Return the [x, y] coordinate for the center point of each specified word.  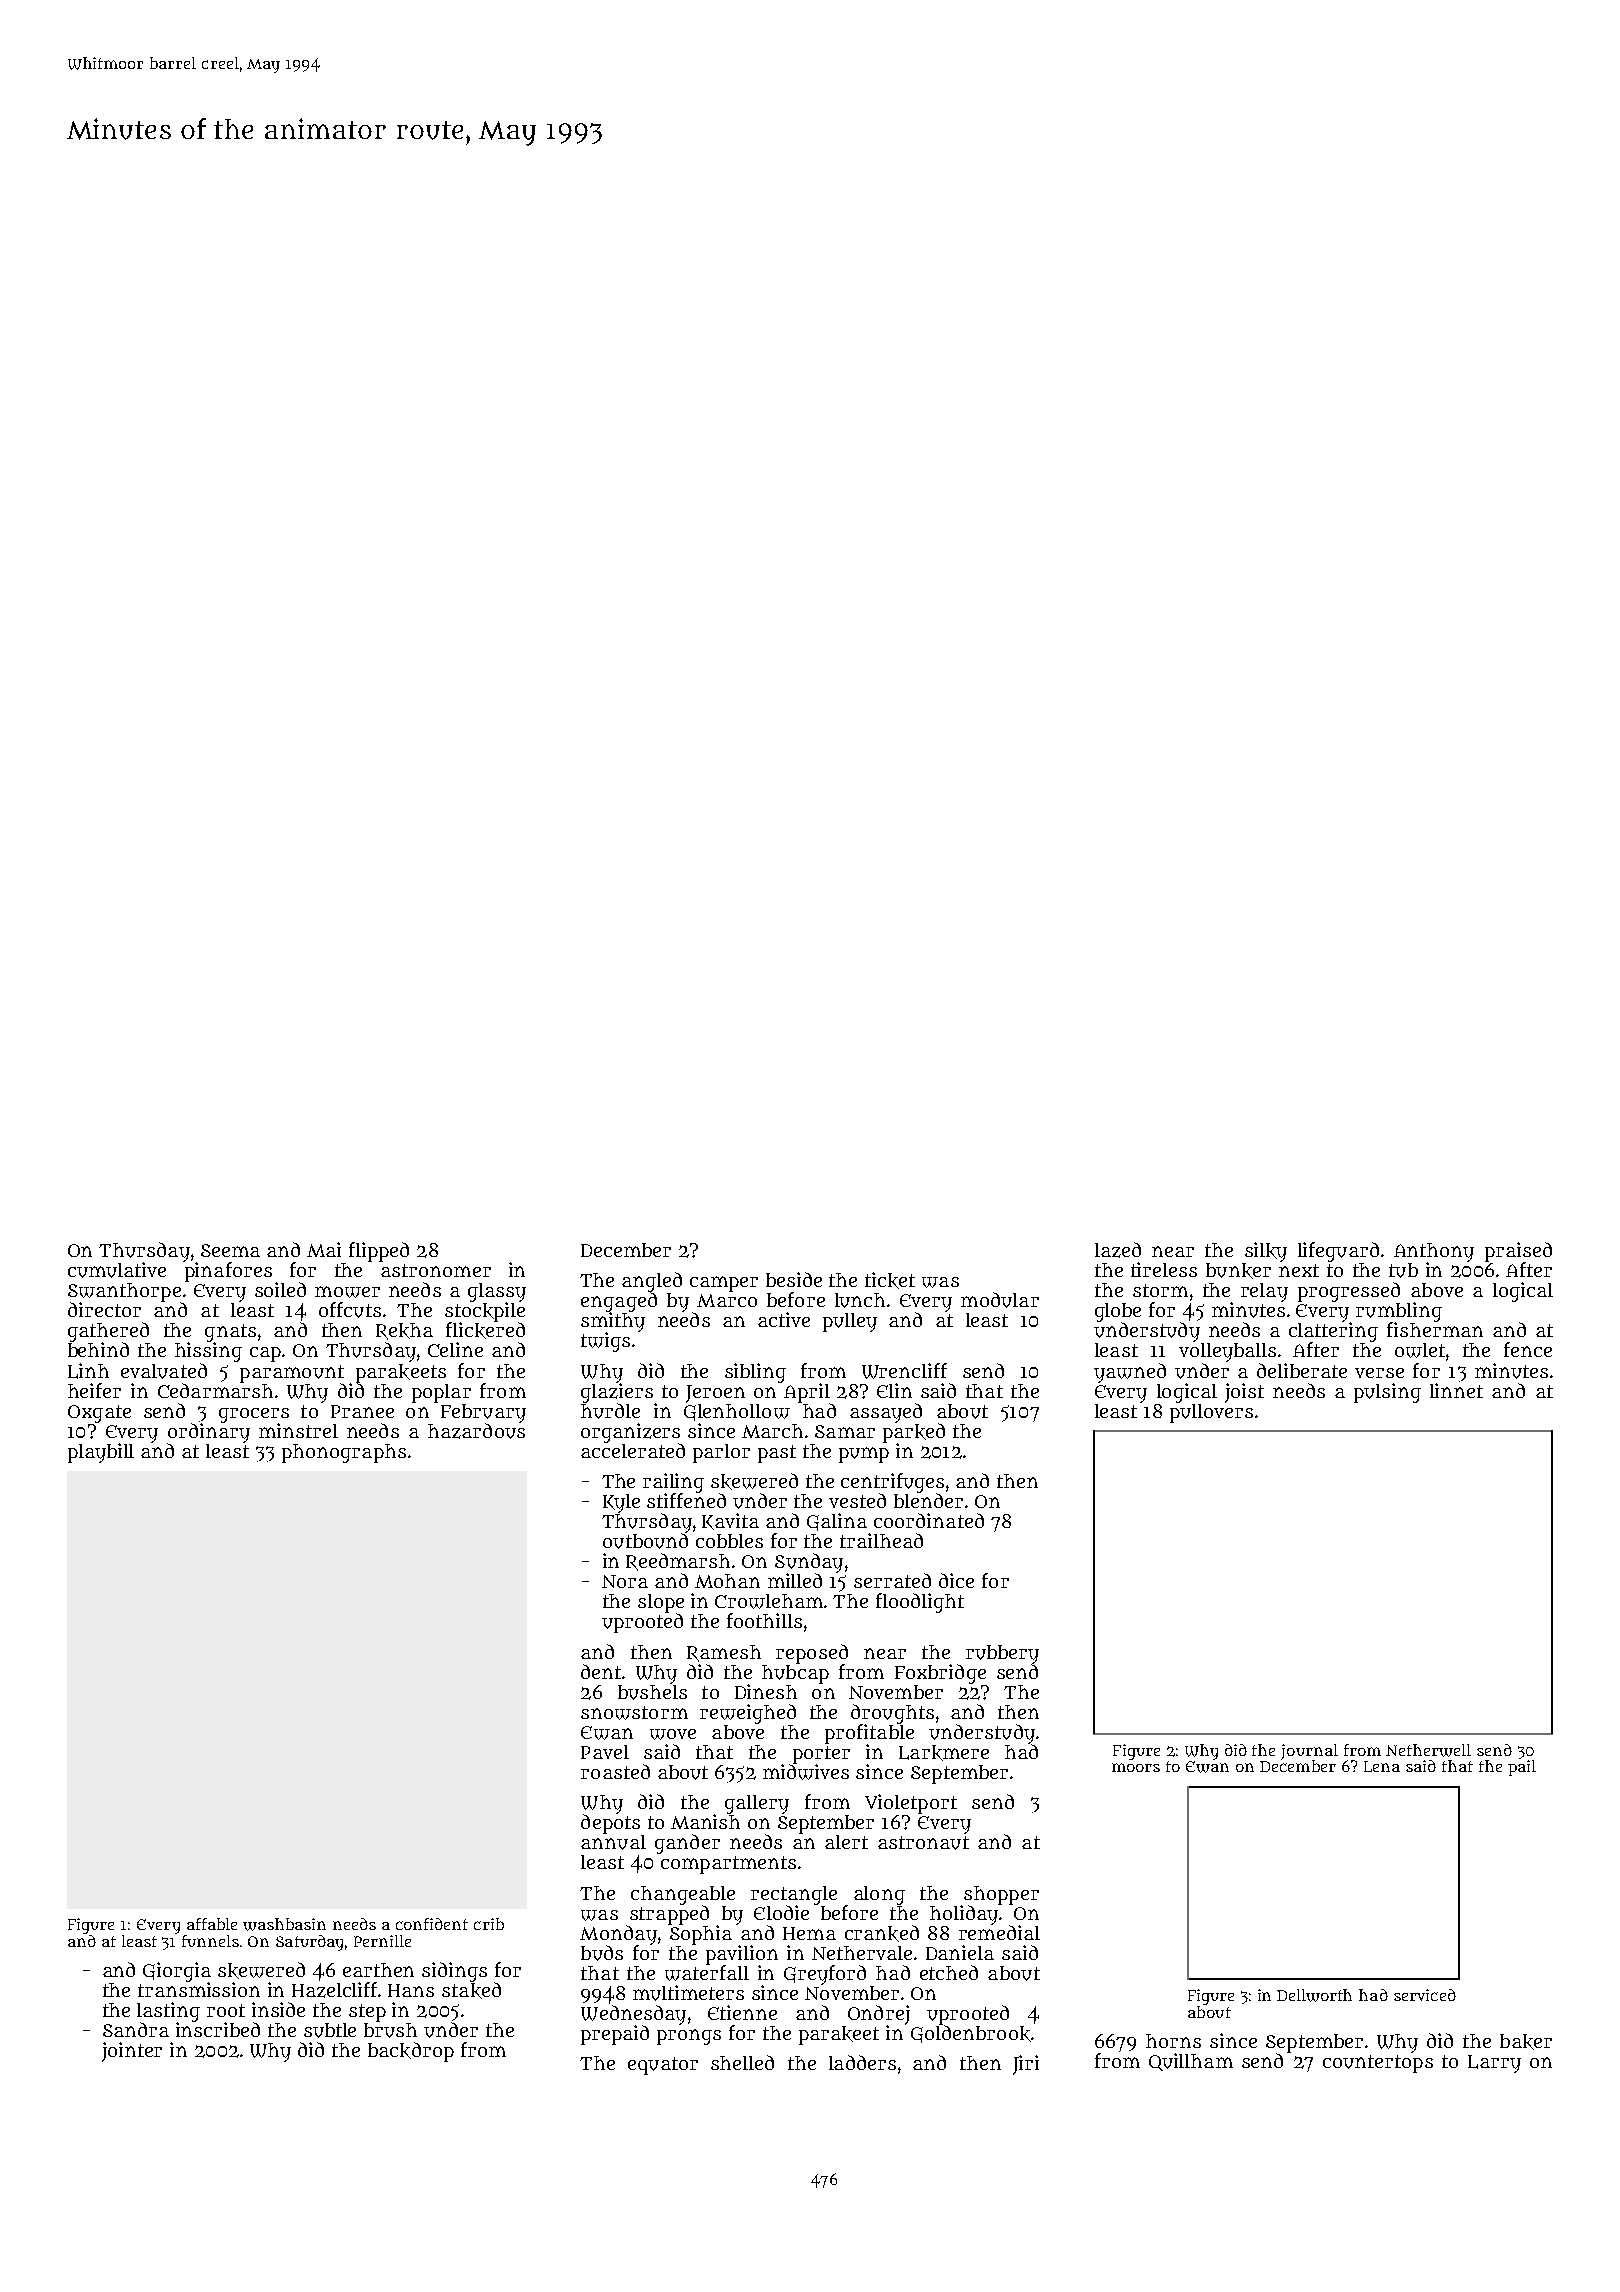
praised [1518, 1252]
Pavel [605, 1752]
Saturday [309, 1943]
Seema [230, 1250]
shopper [1001, 1895]
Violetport [911, 1804]
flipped [379, 1252]
